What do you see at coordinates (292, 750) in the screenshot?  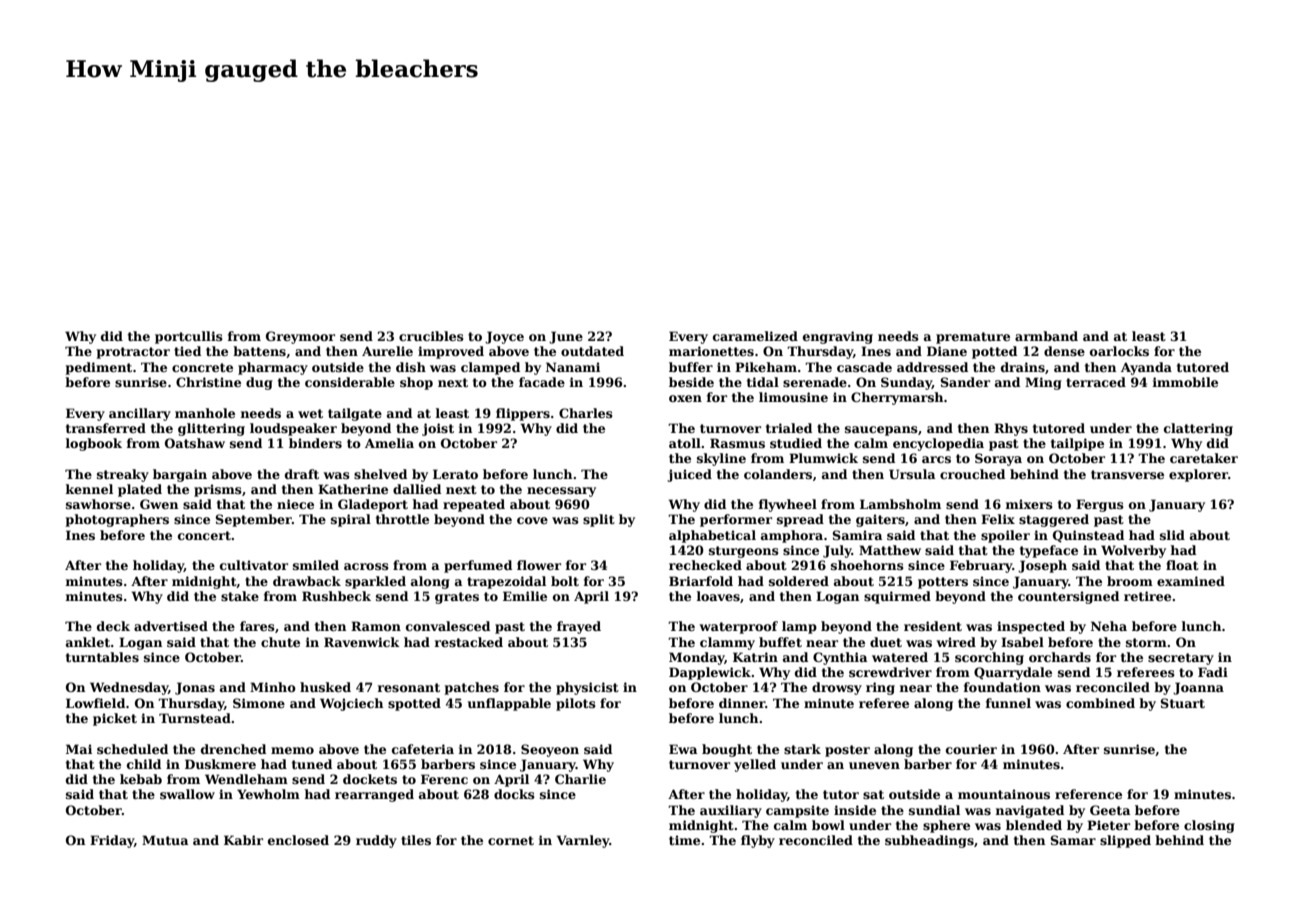 I see `memo` at bounding box center [292, 750].
